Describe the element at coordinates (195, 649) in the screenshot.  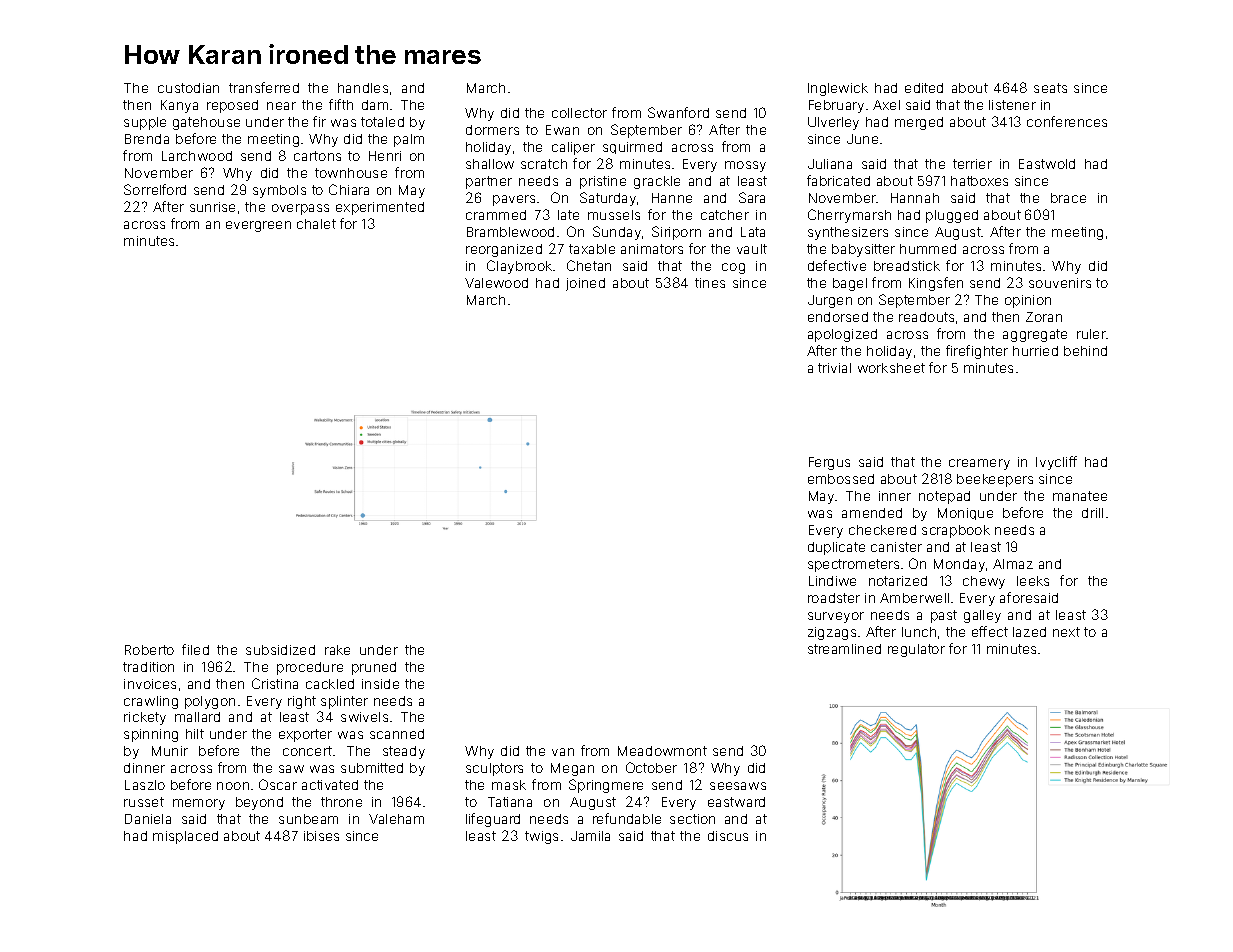
I see `filed` at that location.
